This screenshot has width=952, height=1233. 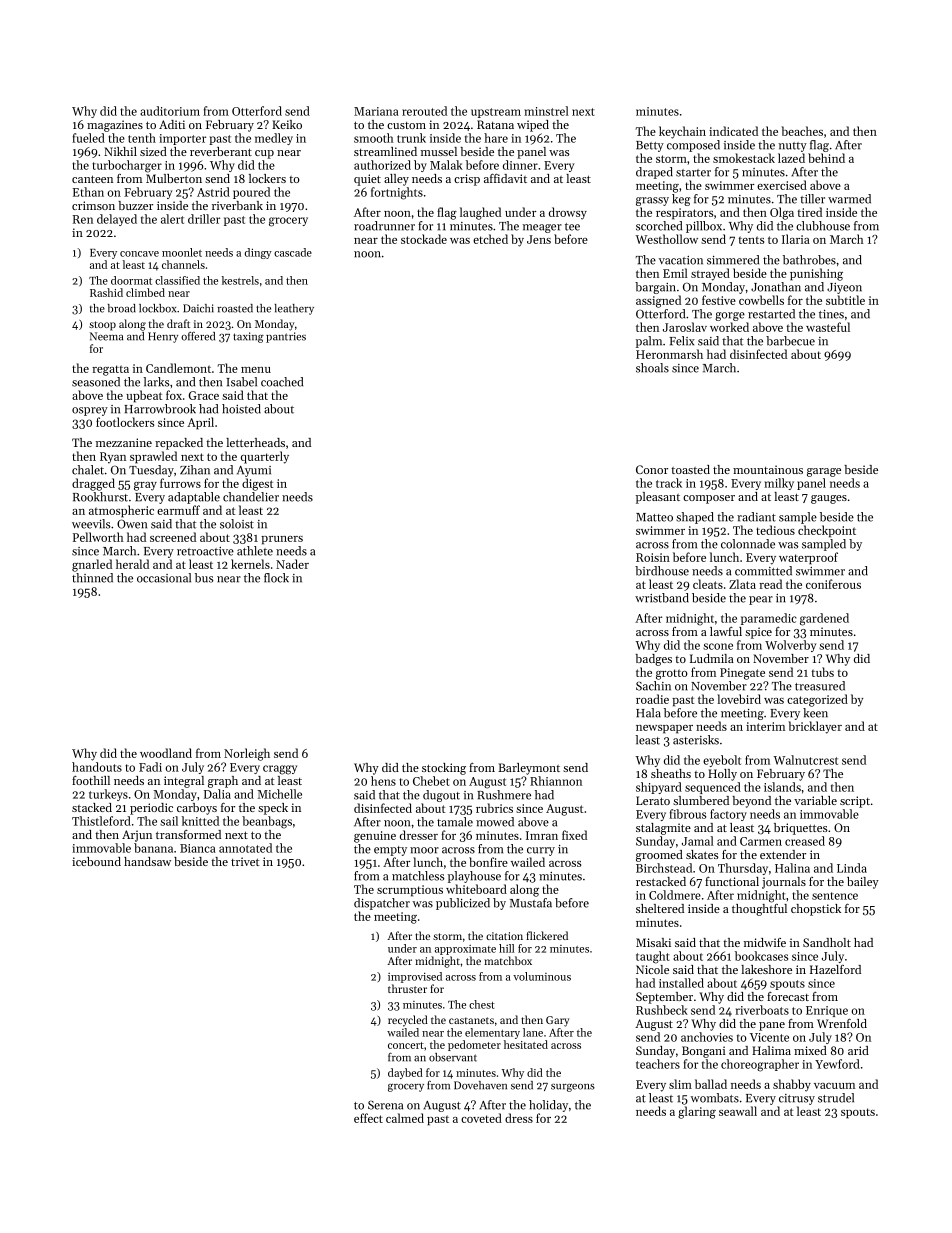 What do you see at coordinates (170, 111) in the screenshot?
I see `auditorium` at bounding box center [170, 111].
